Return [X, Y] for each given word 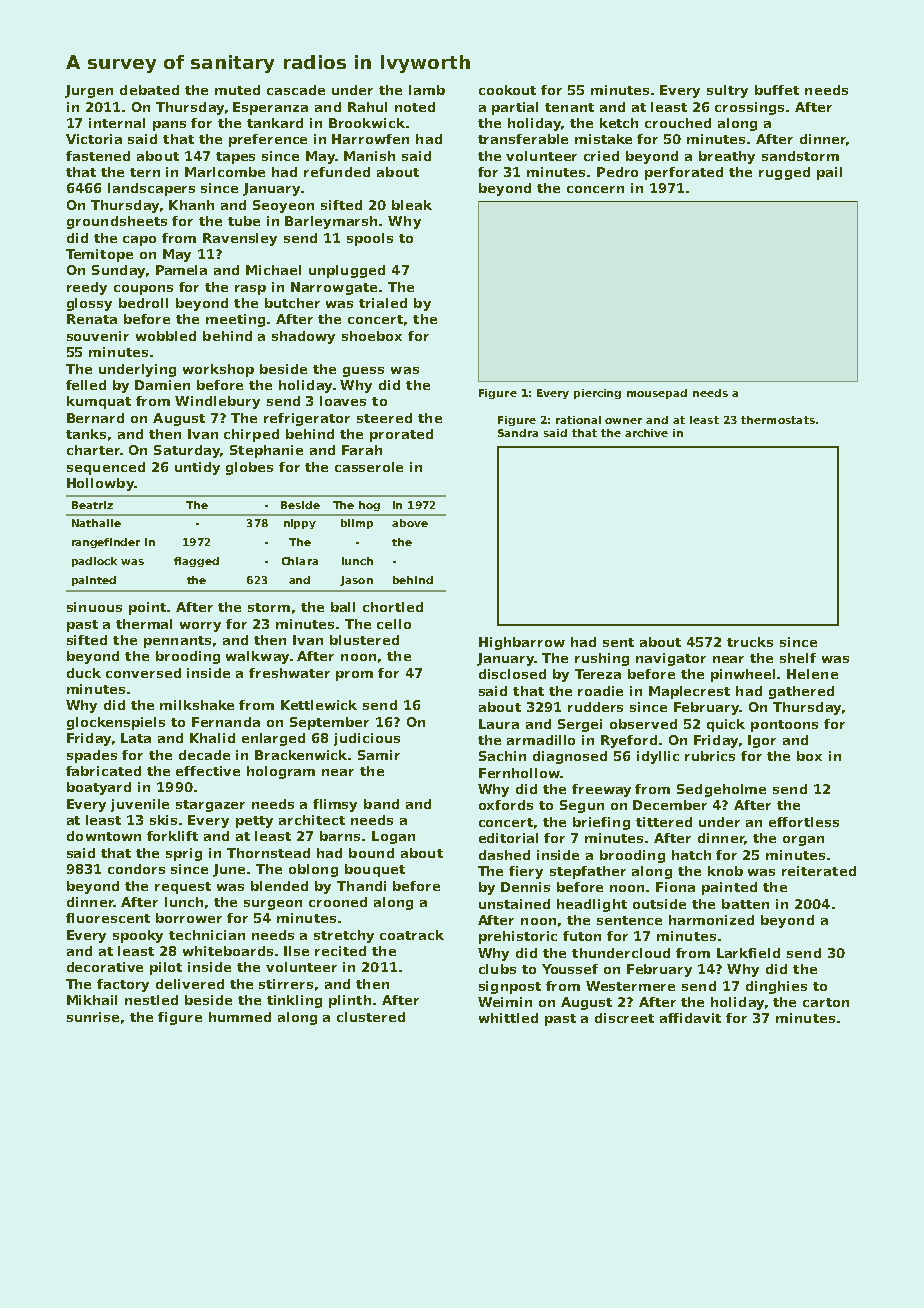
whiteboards [228, 951]
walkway [257, 657]
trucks [750, 642]
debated [149, 90]
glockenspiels [116, 723]
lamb [427, 90]
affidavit [690, 1018]
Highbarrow [522, 643]
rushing [602, 659]
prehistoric [518, 937]
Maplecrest [689, 692]
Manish [369, 156]
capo [139, 241]
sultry [727, 91]
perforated [684, 173]
